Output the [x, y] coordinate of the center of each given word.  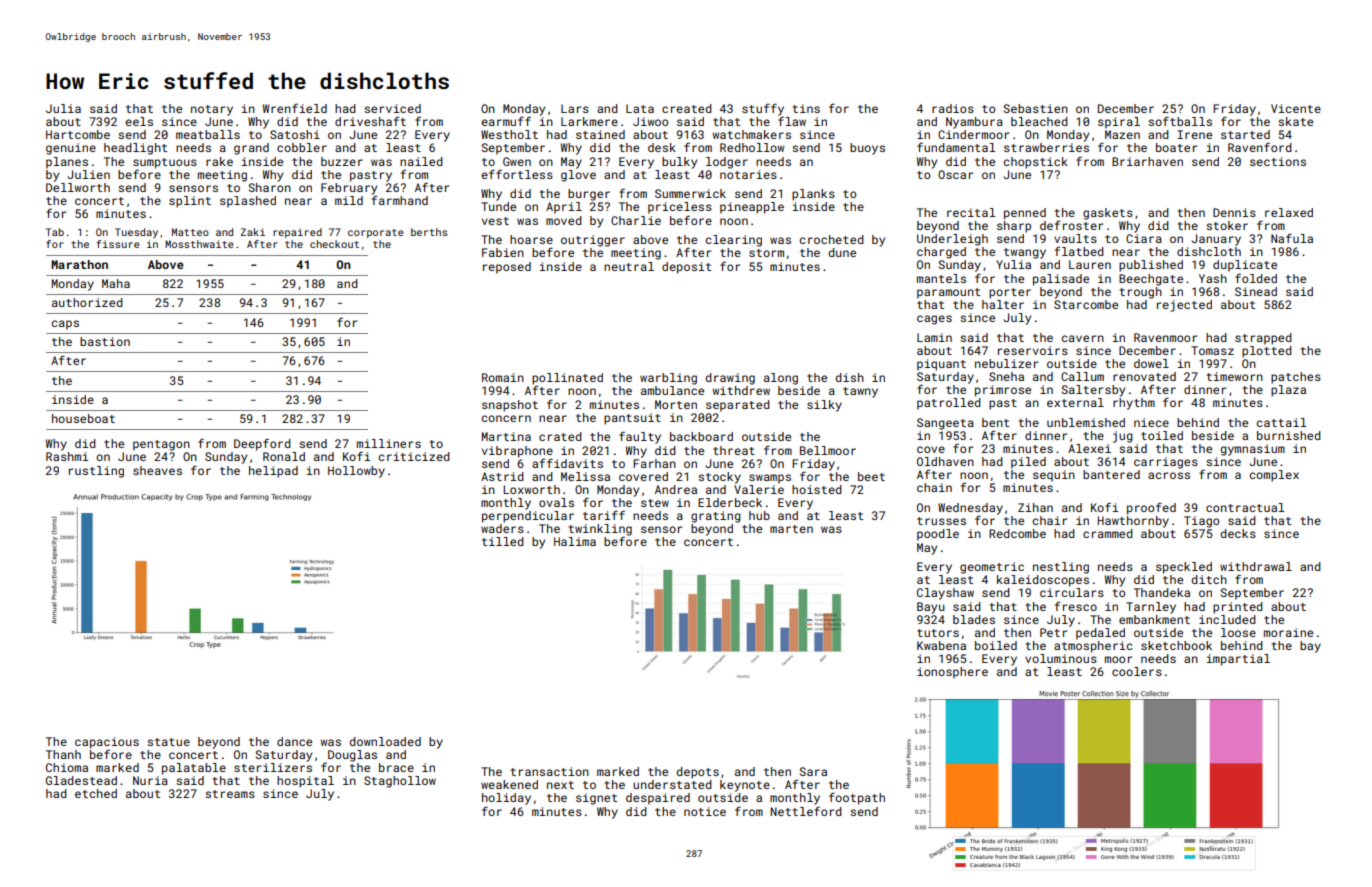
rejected [1184, 306]
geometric [992, 568]
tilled [503, 541]
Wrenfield [295, 108]
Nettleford [806, 811]
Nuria [150, 780]
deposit [686, 268]
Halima [575, 541]
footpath [857, 798]
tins [806, 108]
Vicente [1296, 108]
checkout [334, 244]
